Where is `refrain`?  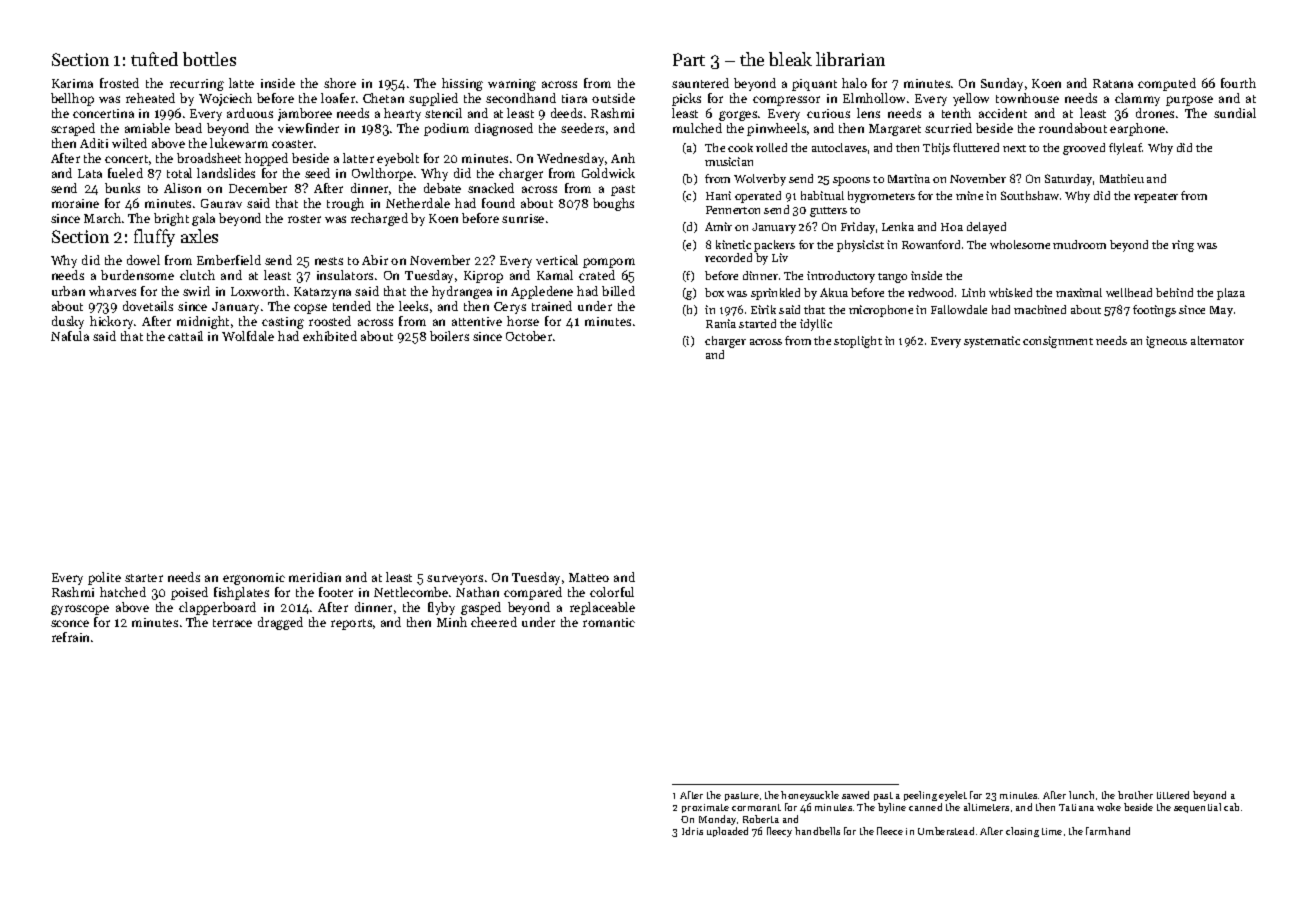 refrain is located at coordinates (70, 637).
